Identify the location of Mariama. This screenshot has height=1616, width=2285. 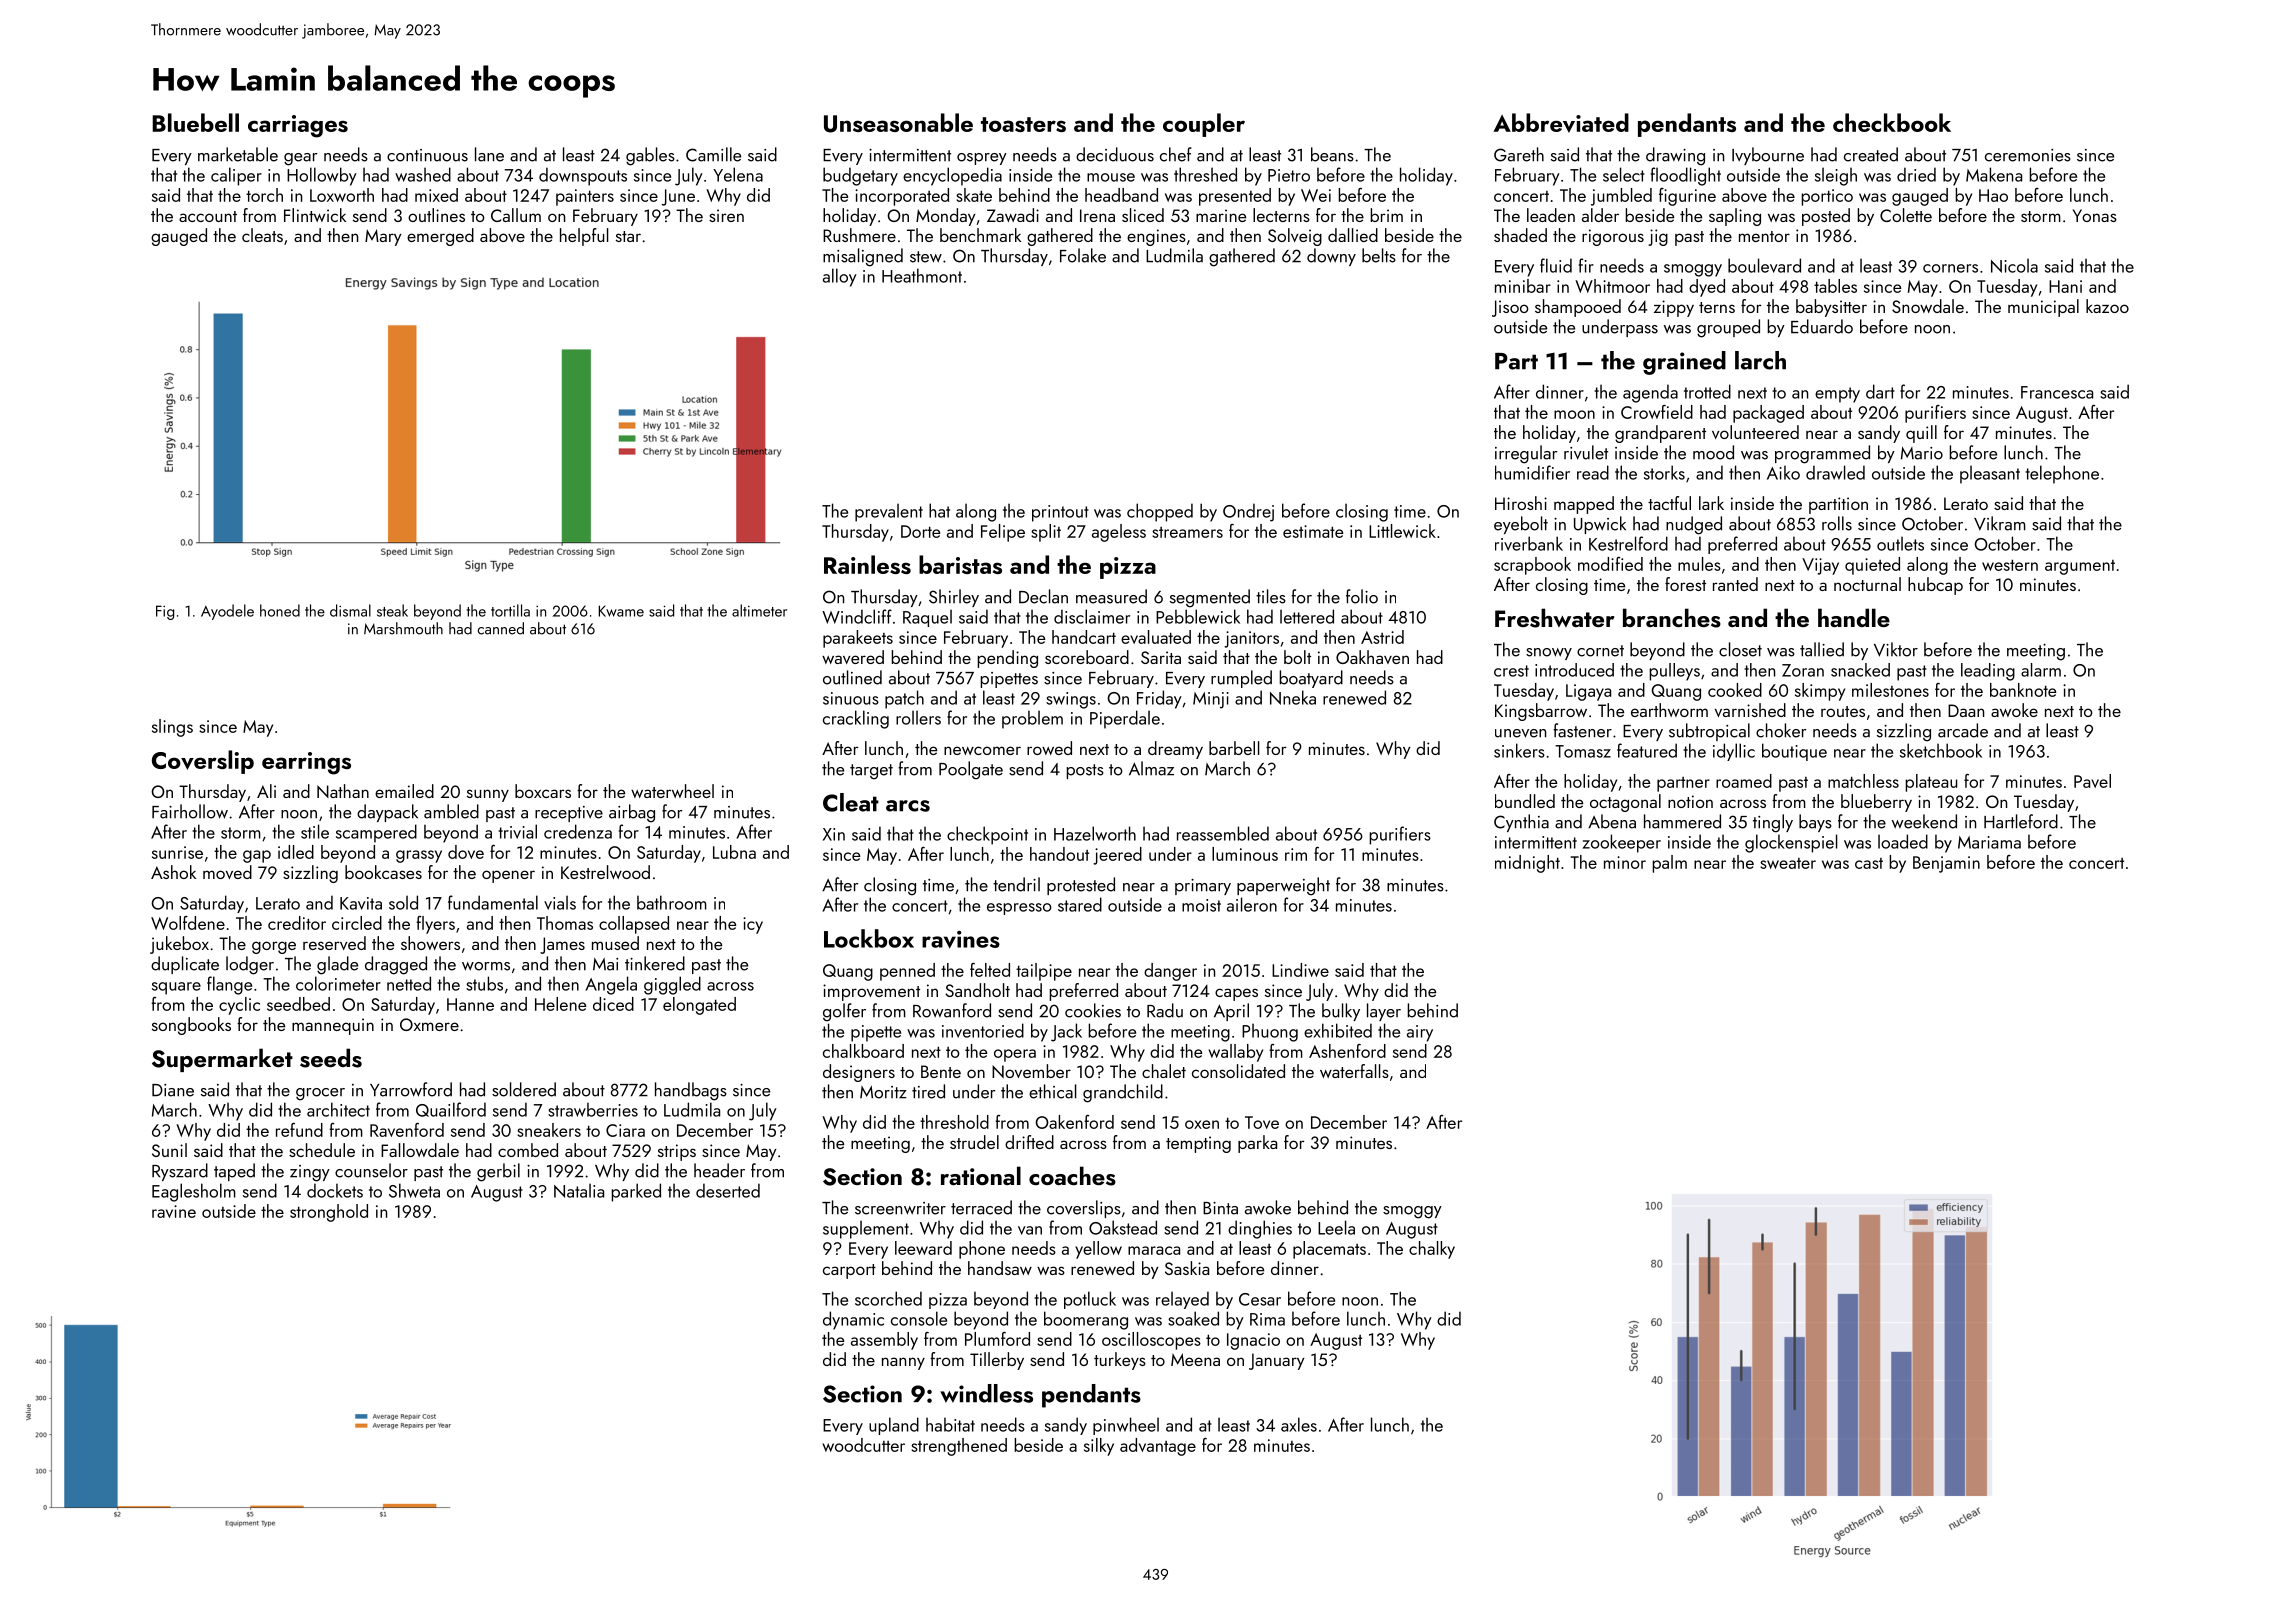
(1989, 842).
